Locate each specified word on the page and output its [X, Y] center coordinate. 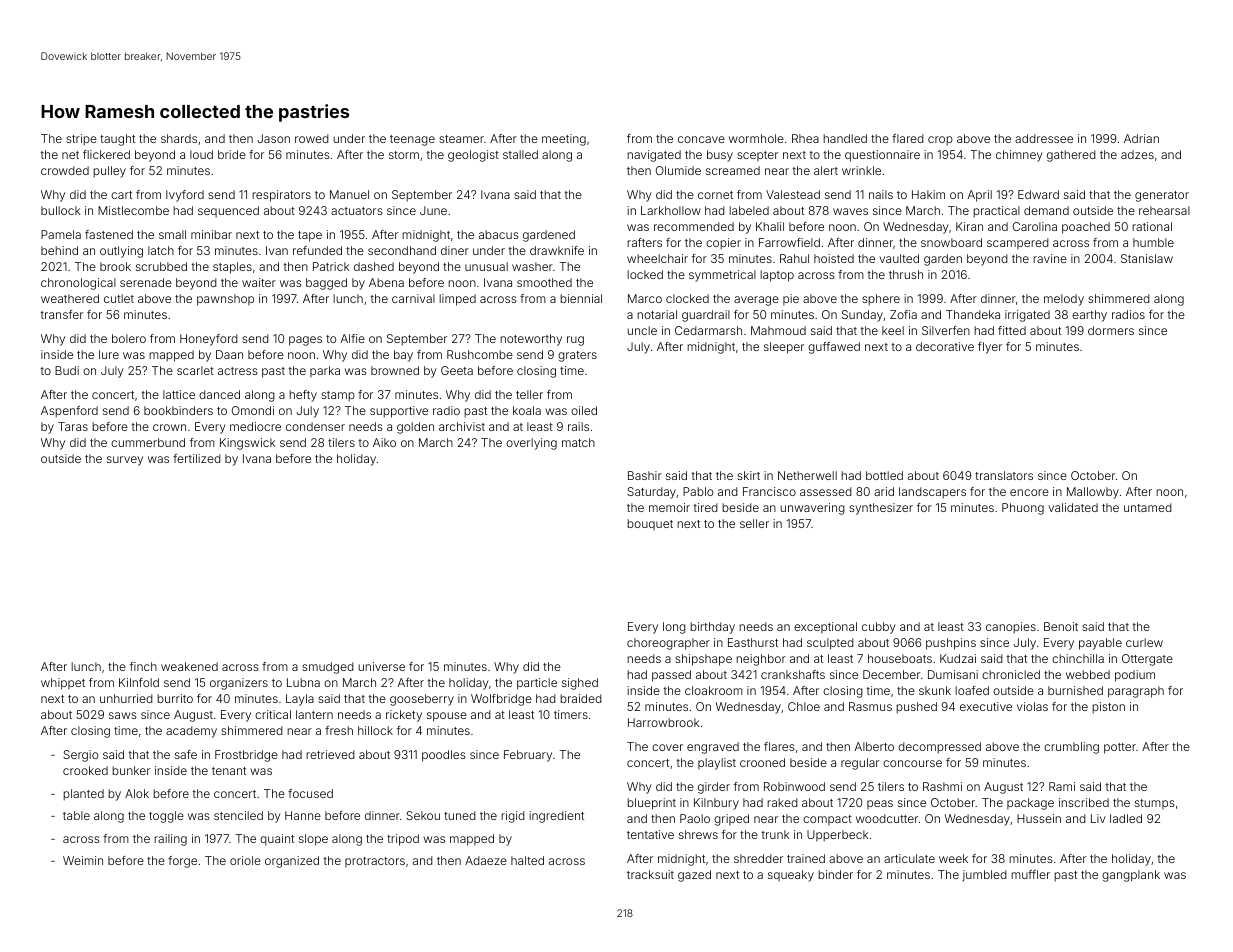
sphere [881, 300]
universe [381, 666]
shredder [758, 858]
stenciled [238, 815]
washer [532, 266]
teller [529, 394]
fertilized [197, 458]
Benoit [1061, 626]
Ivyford [185, 196]
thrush [906, 274]
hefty [303, 396]
